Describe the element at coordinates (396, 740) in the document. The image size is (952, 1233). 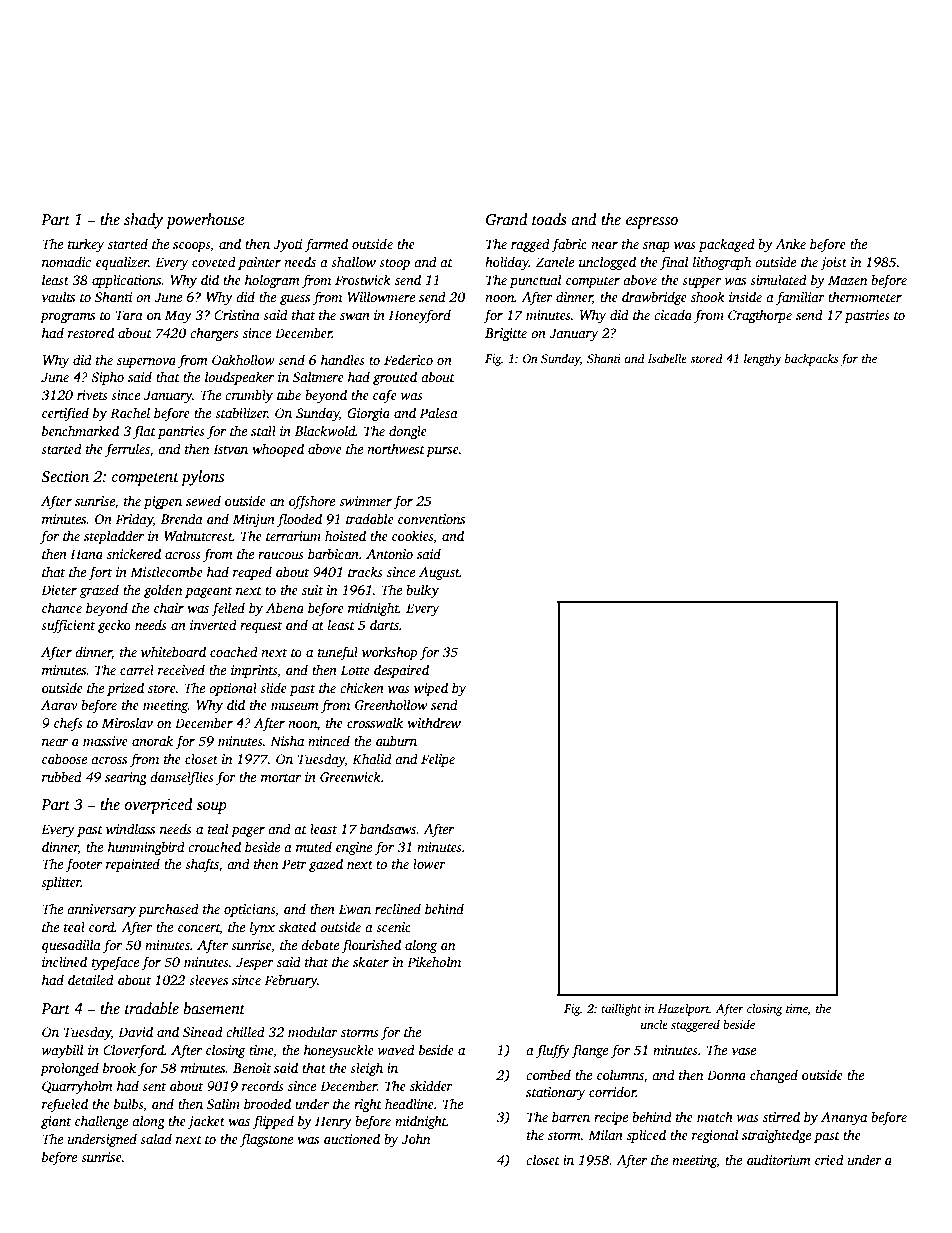
I see `auburn` at that location.
